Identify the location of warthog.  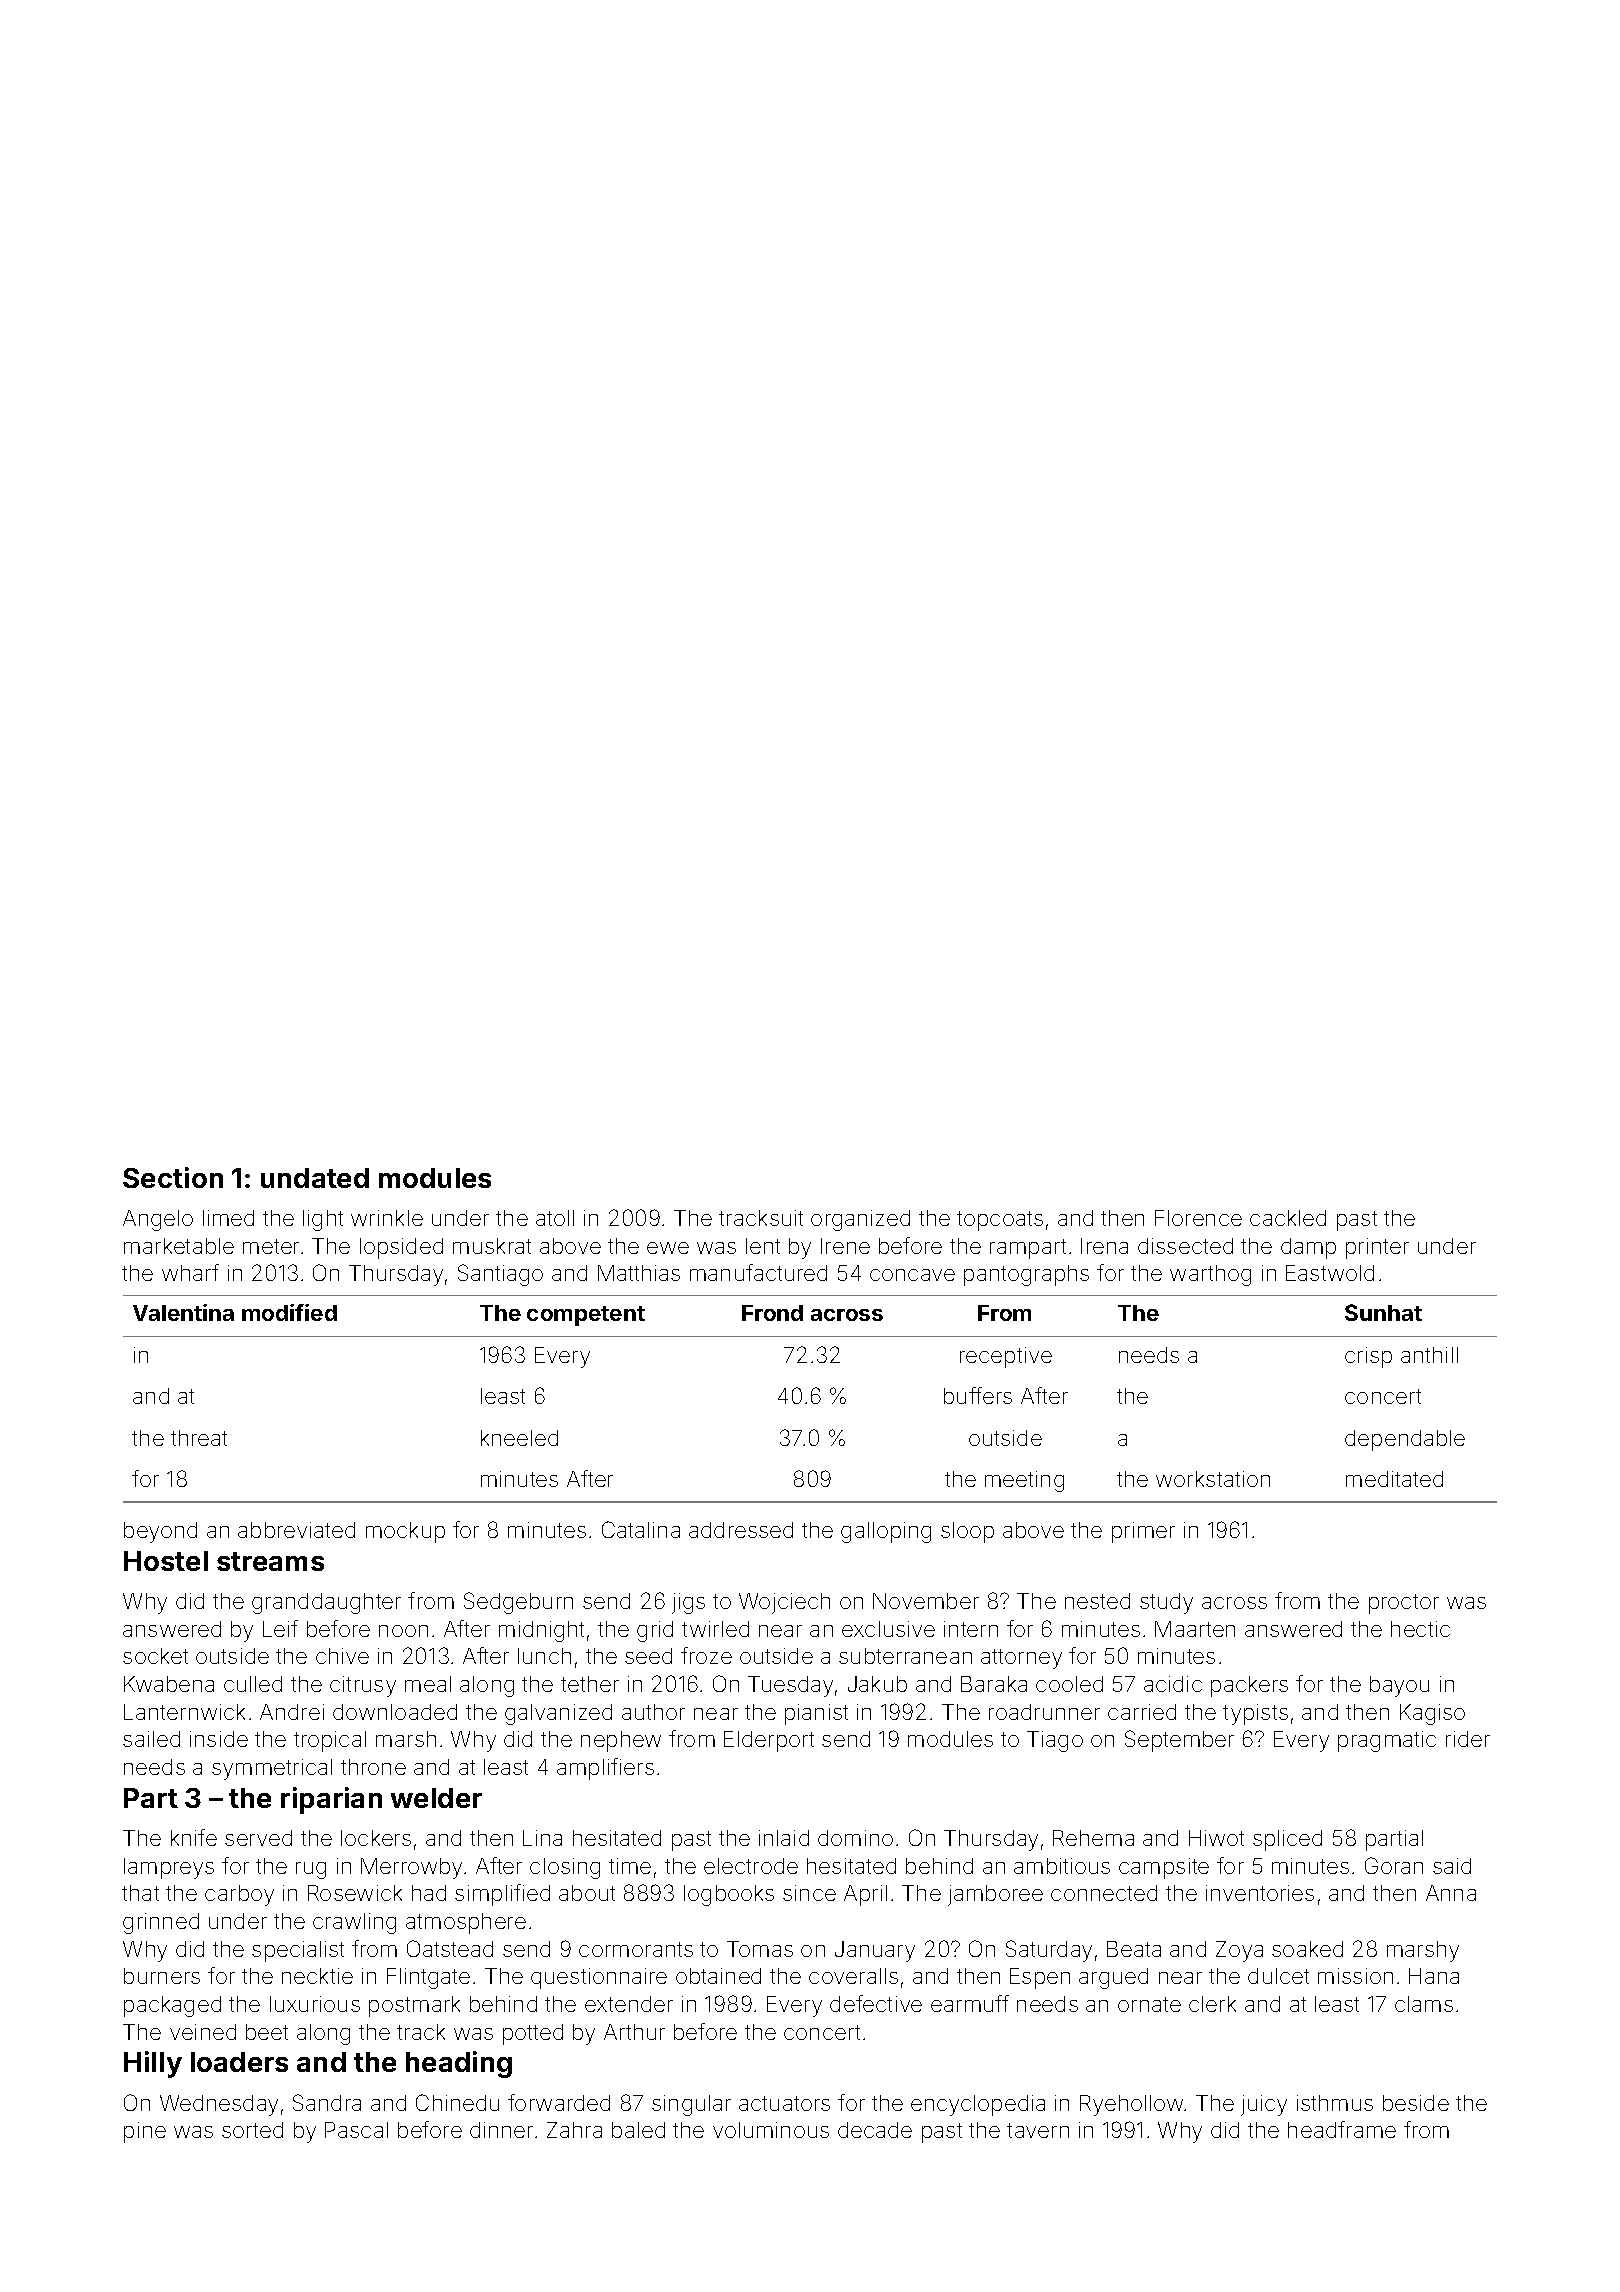
(1210, 1275).
